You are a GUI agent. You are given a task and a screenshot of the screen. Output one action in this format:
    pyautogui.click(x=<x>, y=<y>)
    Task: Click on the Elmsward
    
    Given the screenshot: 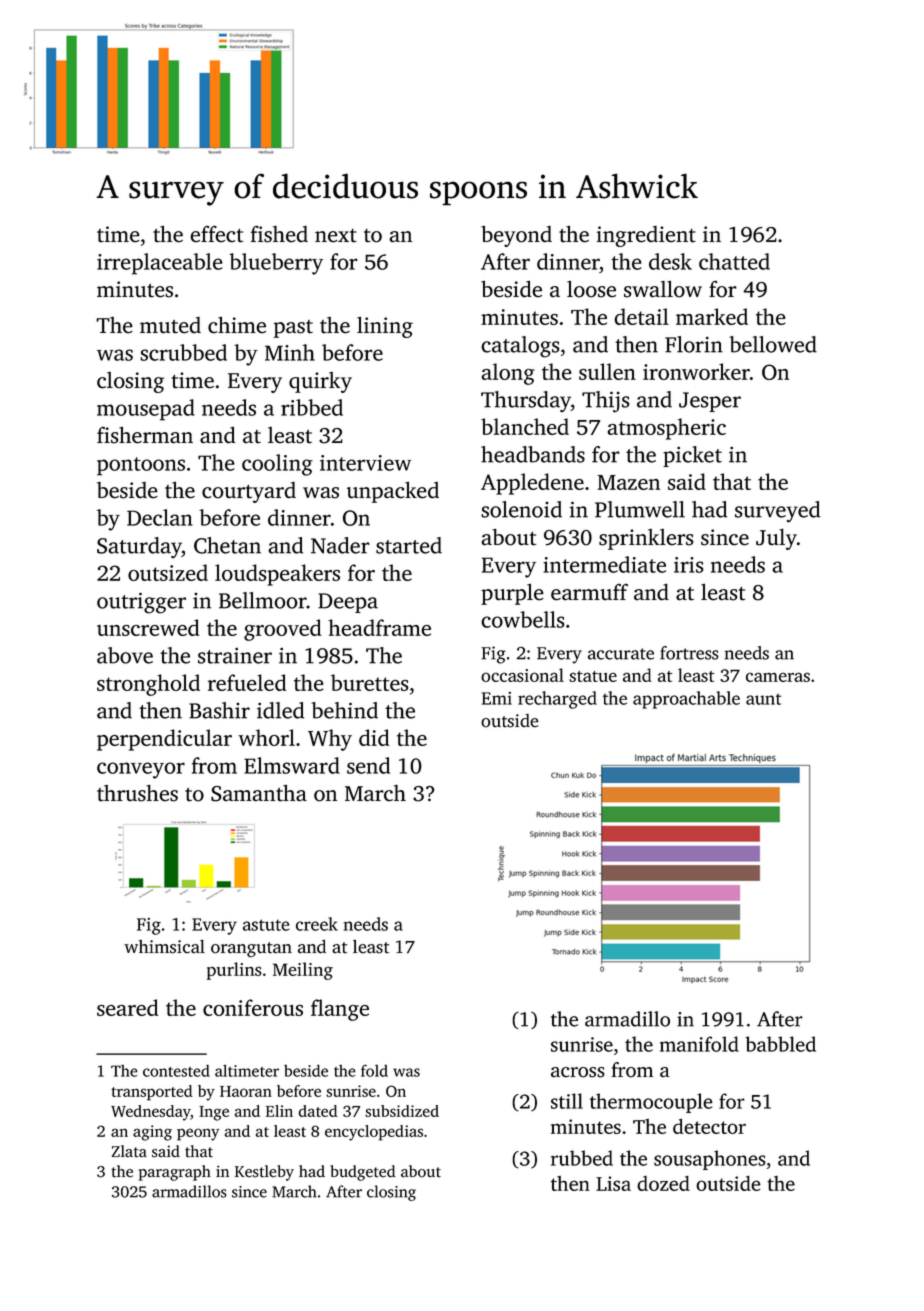 What is the action you would take?
    pyautogui.click(x=292, y=765)
